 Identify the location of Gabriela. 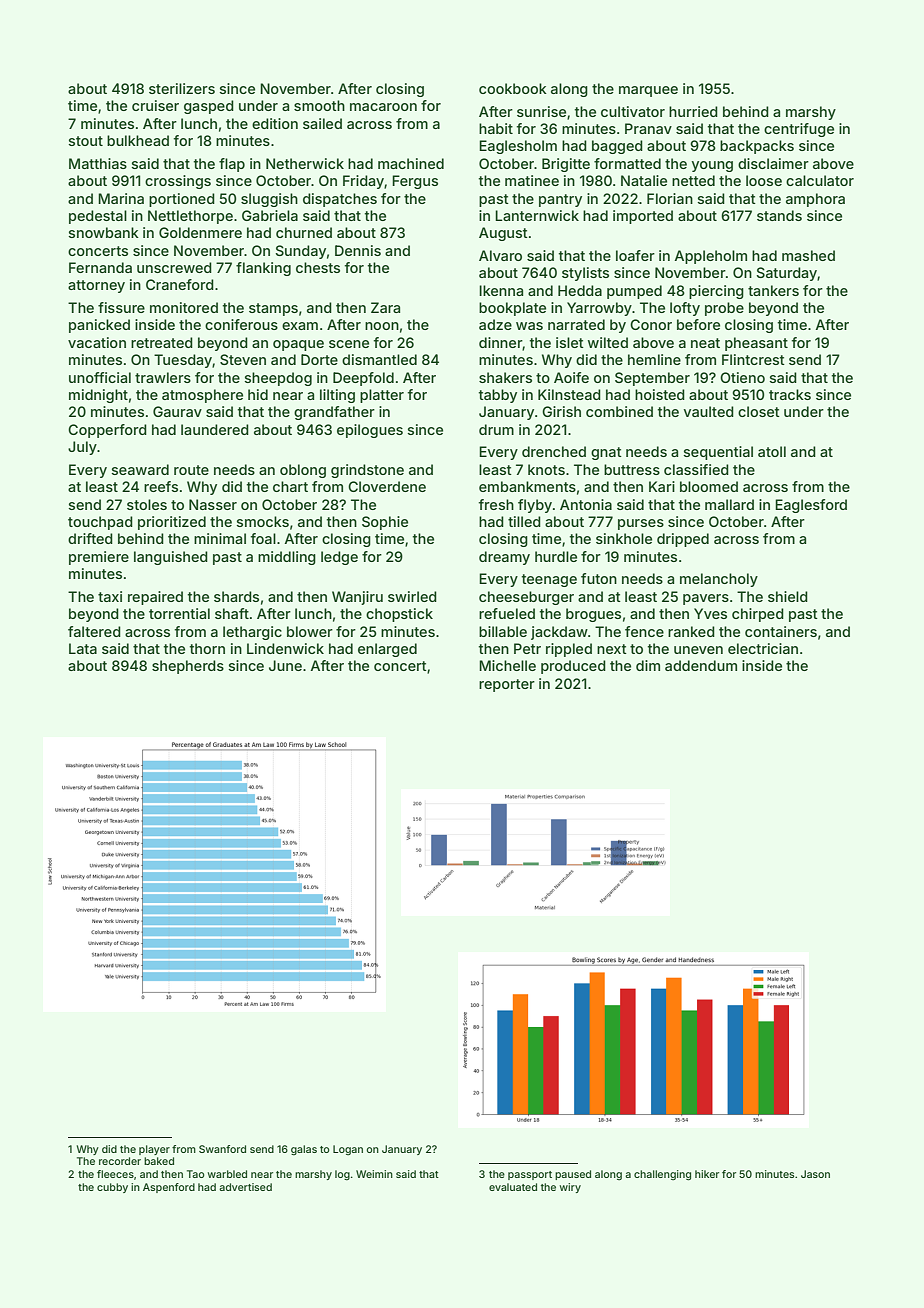
(270, 215).
